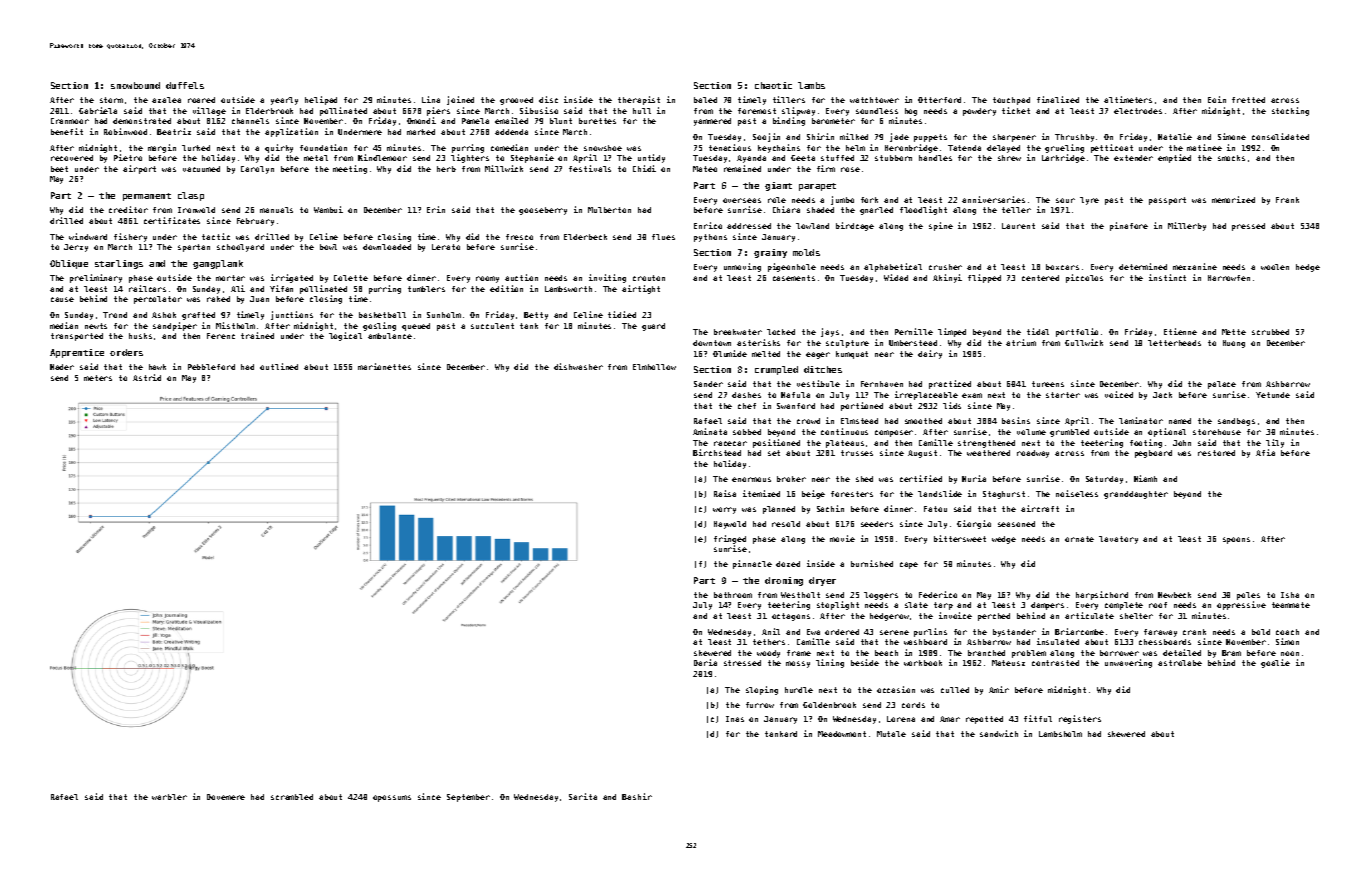  What do you see at coordinates (147, 377) in the image?
I see `Astrid` at bounding box center [147, 377].
